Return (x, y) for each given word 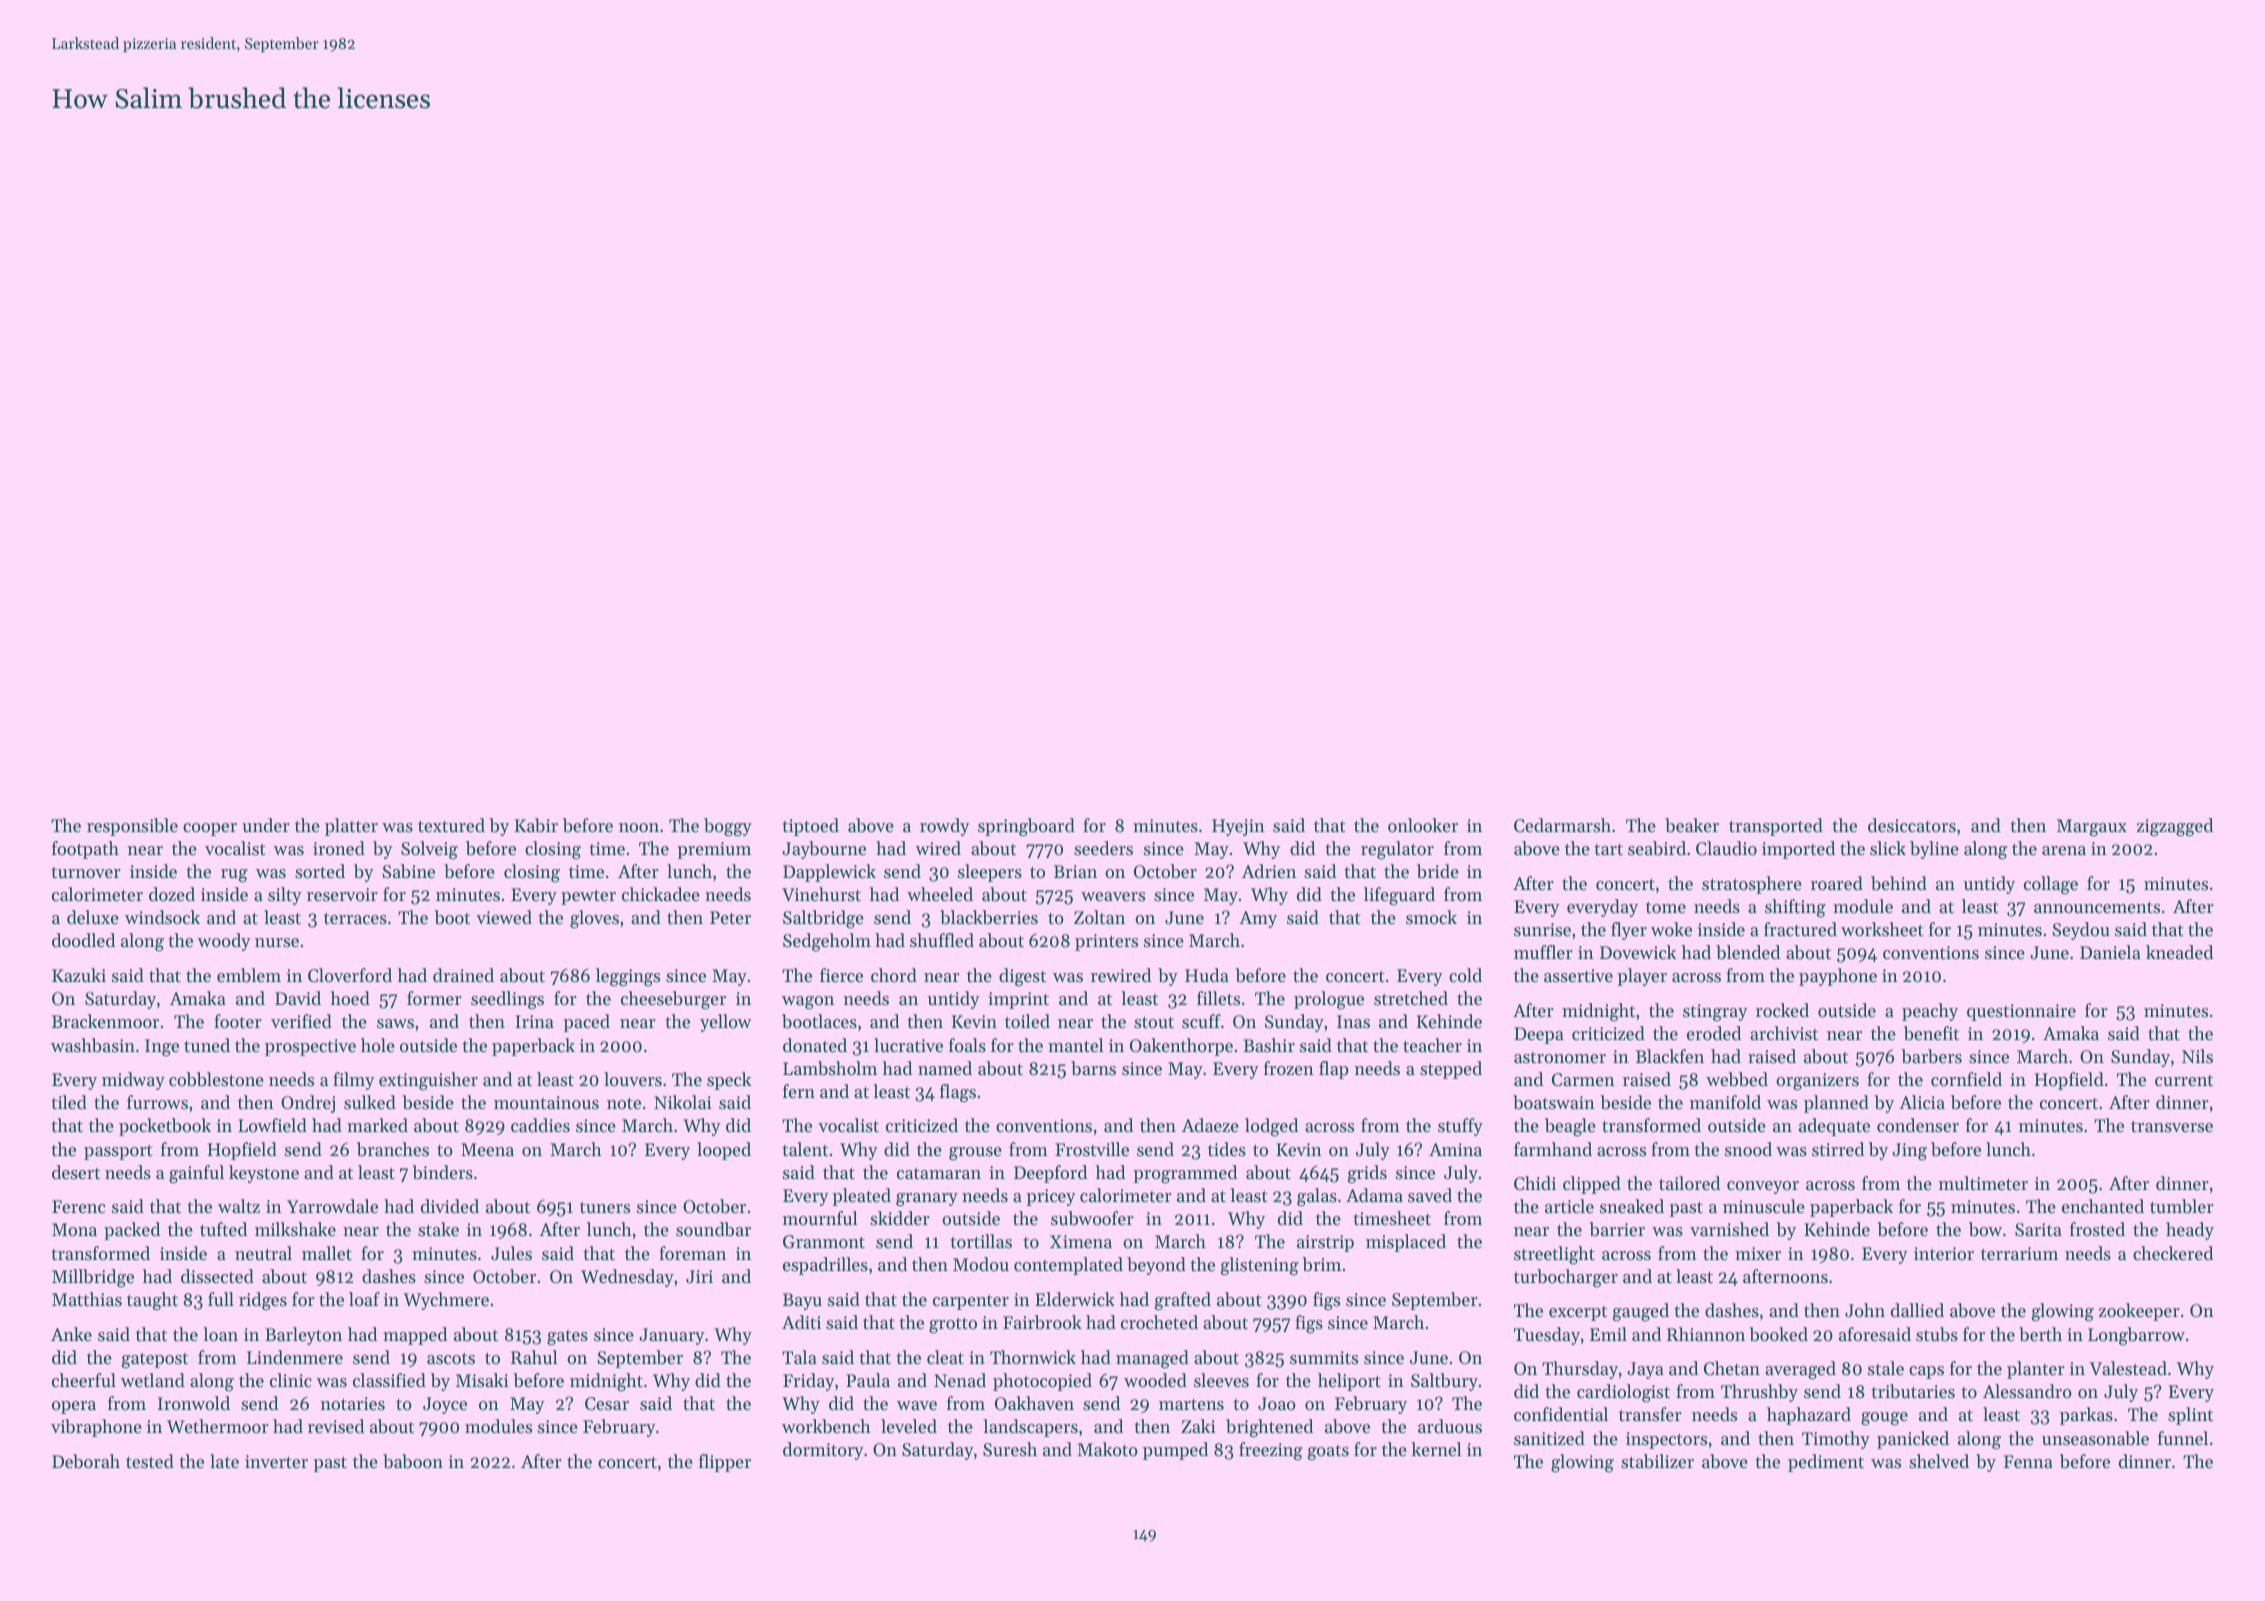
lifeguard (1399, 896)
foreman (692, 1253)
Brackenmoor (105, 1021)
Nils (2197, 1056)
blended (1748, 952)
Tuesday (1547, 1336)
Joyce (445, 1405)
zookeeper (2139, 1312)
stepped (1451, 1070)
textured (451, 825)
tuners (605, 1207)
